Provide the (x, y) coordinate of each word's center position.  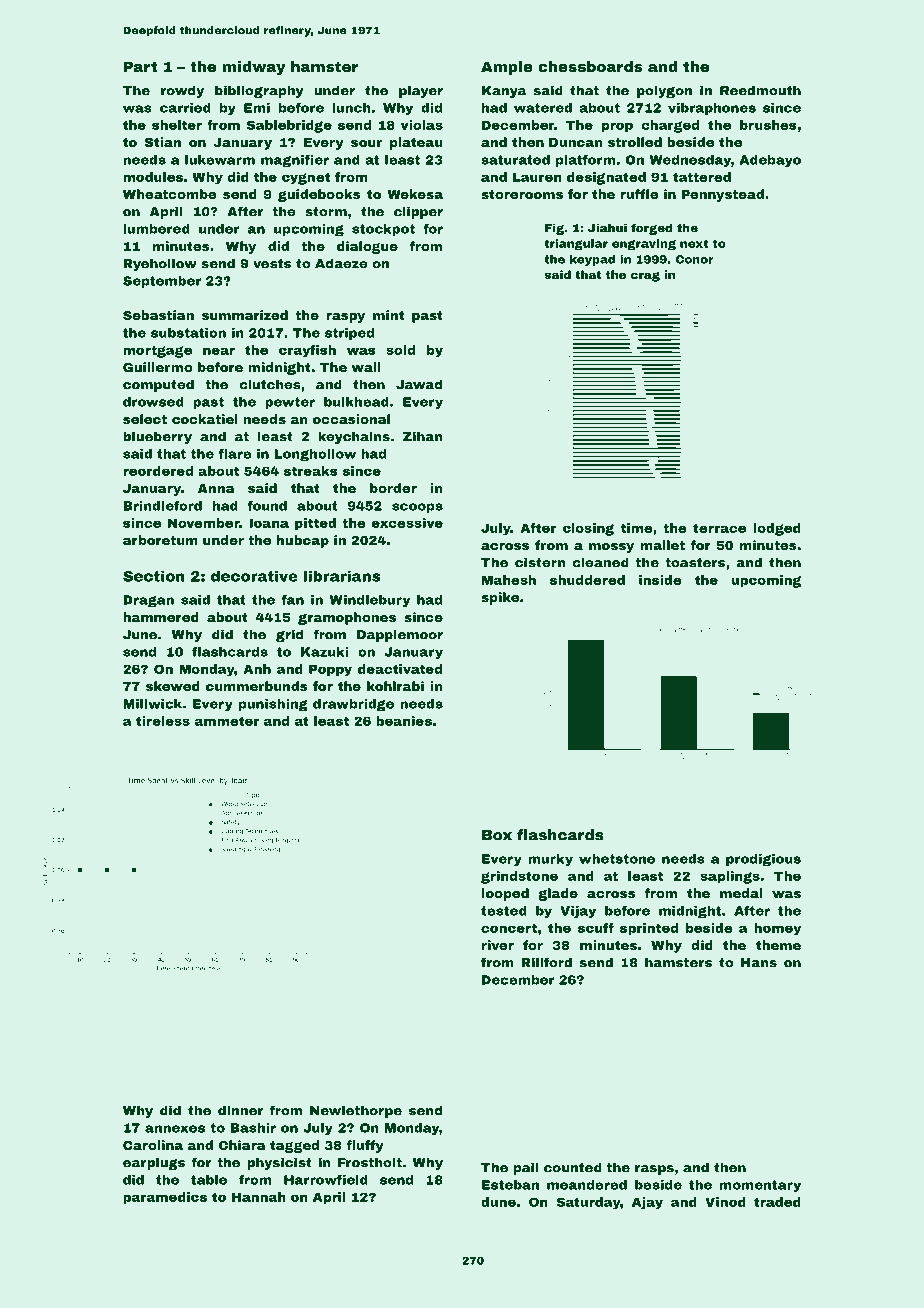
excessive (407, 523)
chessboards (590, 66)
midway (254, 68)
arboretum (160, 540)
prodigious (763, 860)
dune (498, 1202)
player (421, 91)
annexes (175, 1129)
